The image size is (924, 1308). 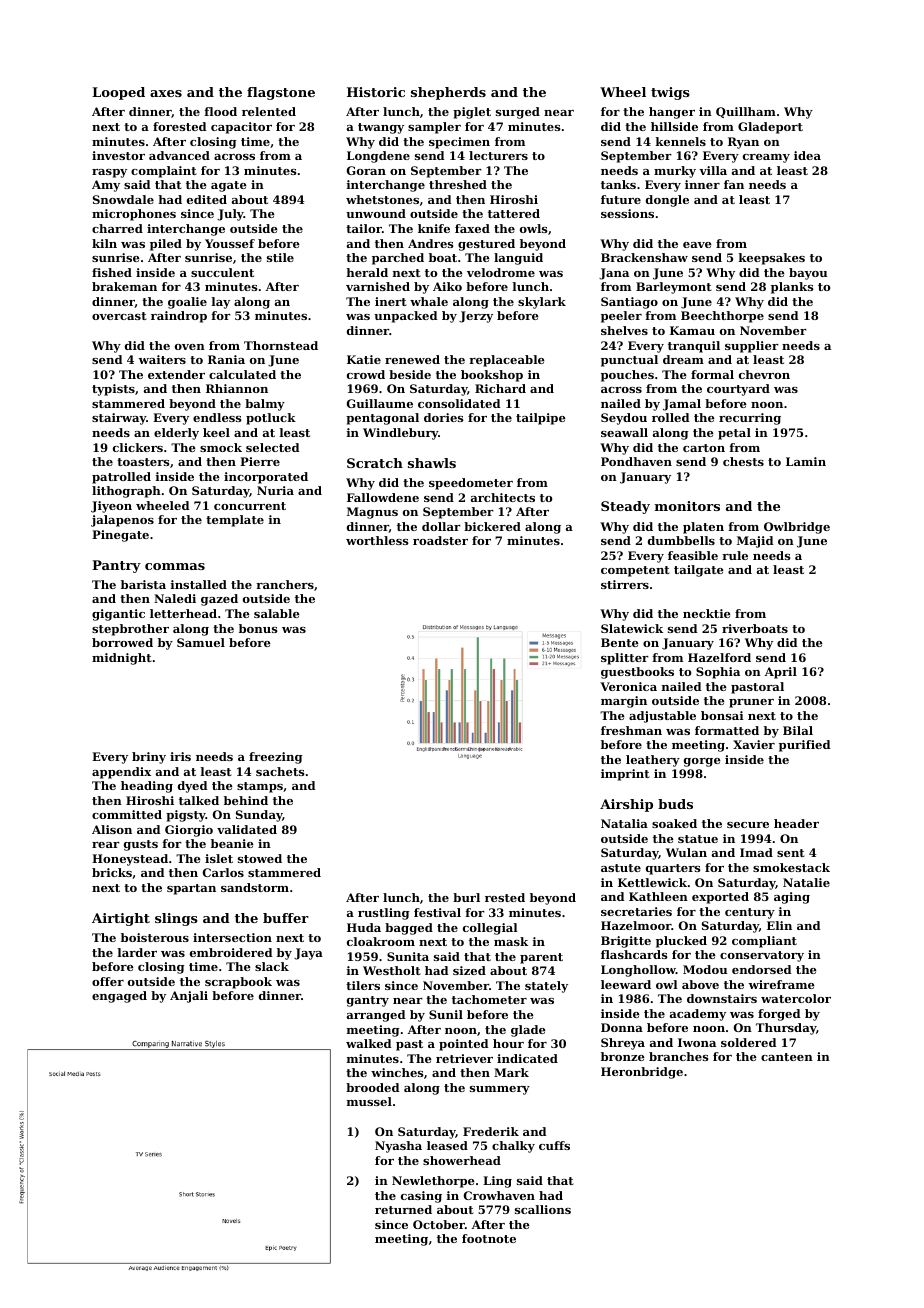 I want to click on Lamin, so click(x=806, y=461).
